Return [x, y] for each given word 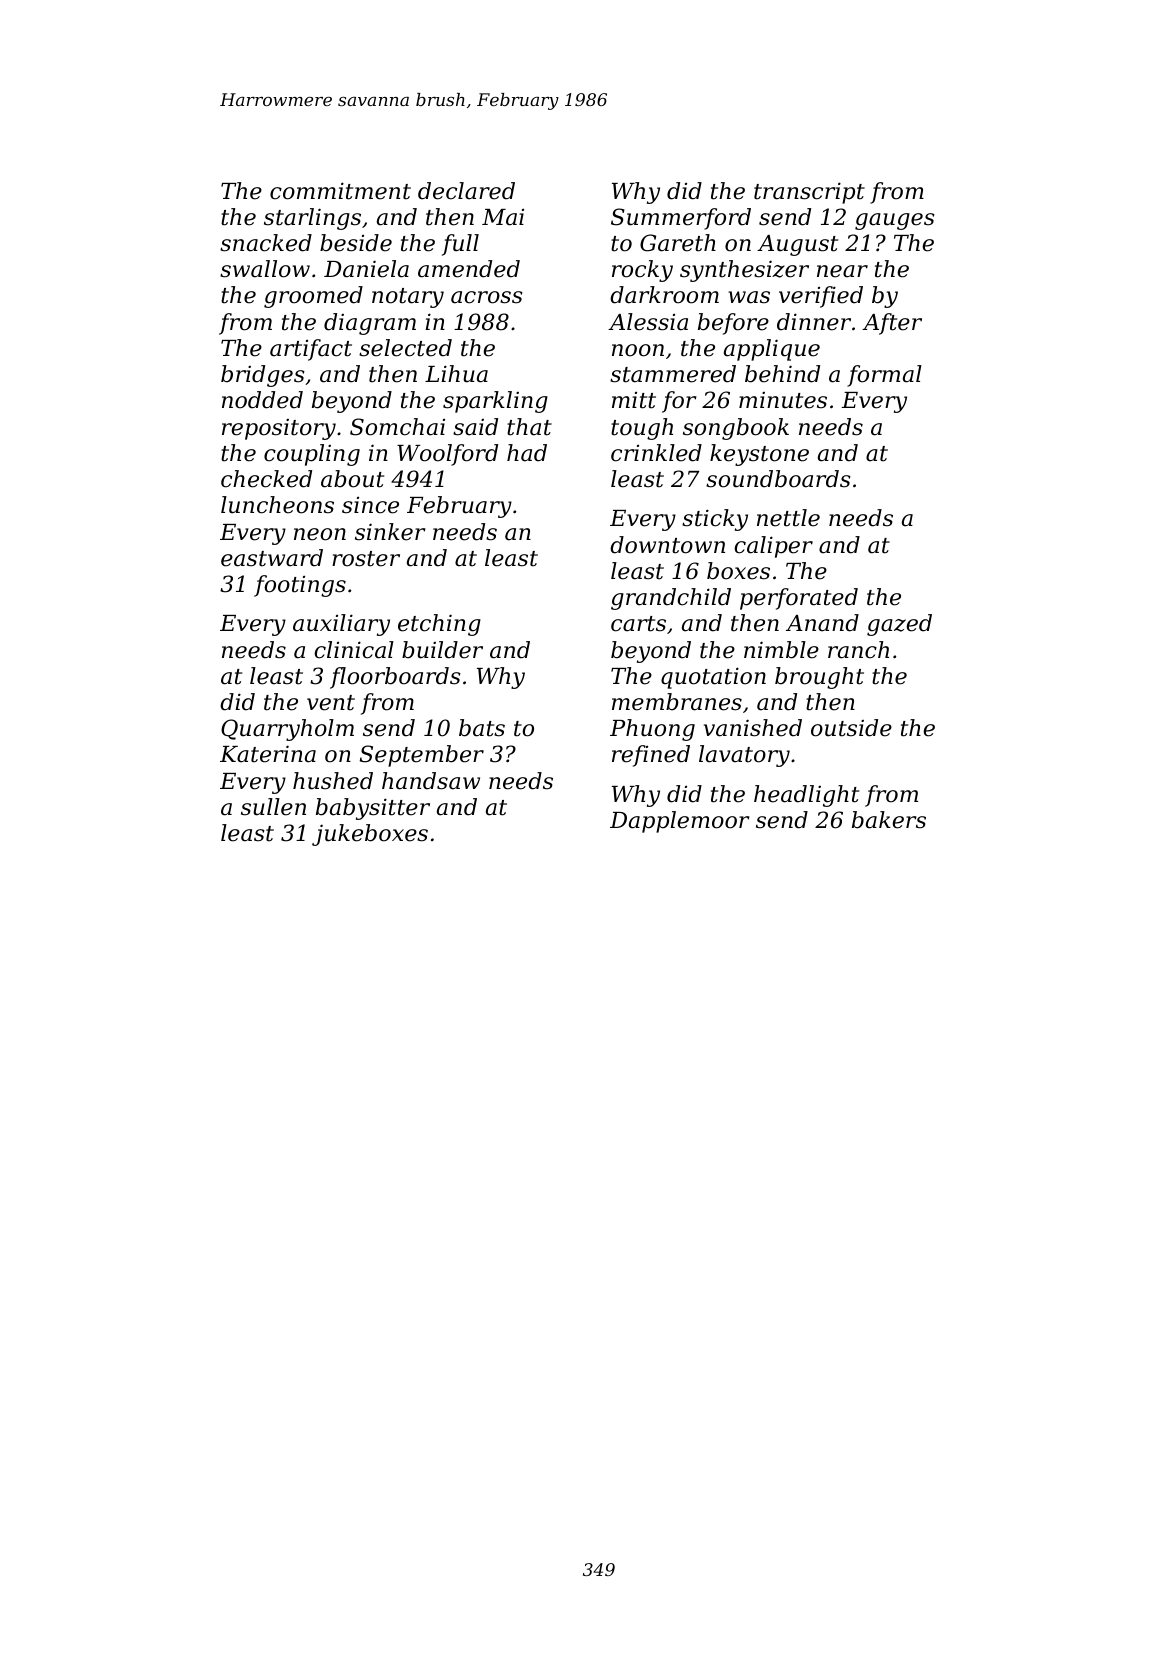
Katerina [268, 754]
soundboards [778, 479]
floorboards [395, 678]
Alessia [648, 322]
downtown [667, 545]
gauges [895, 221]
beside [356, 243]
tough [642, 429]
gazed [899, 625]
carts [638, 624]
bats [482, 728]
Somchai [397, 427]
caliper [773, 547]
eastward [272, 558]
